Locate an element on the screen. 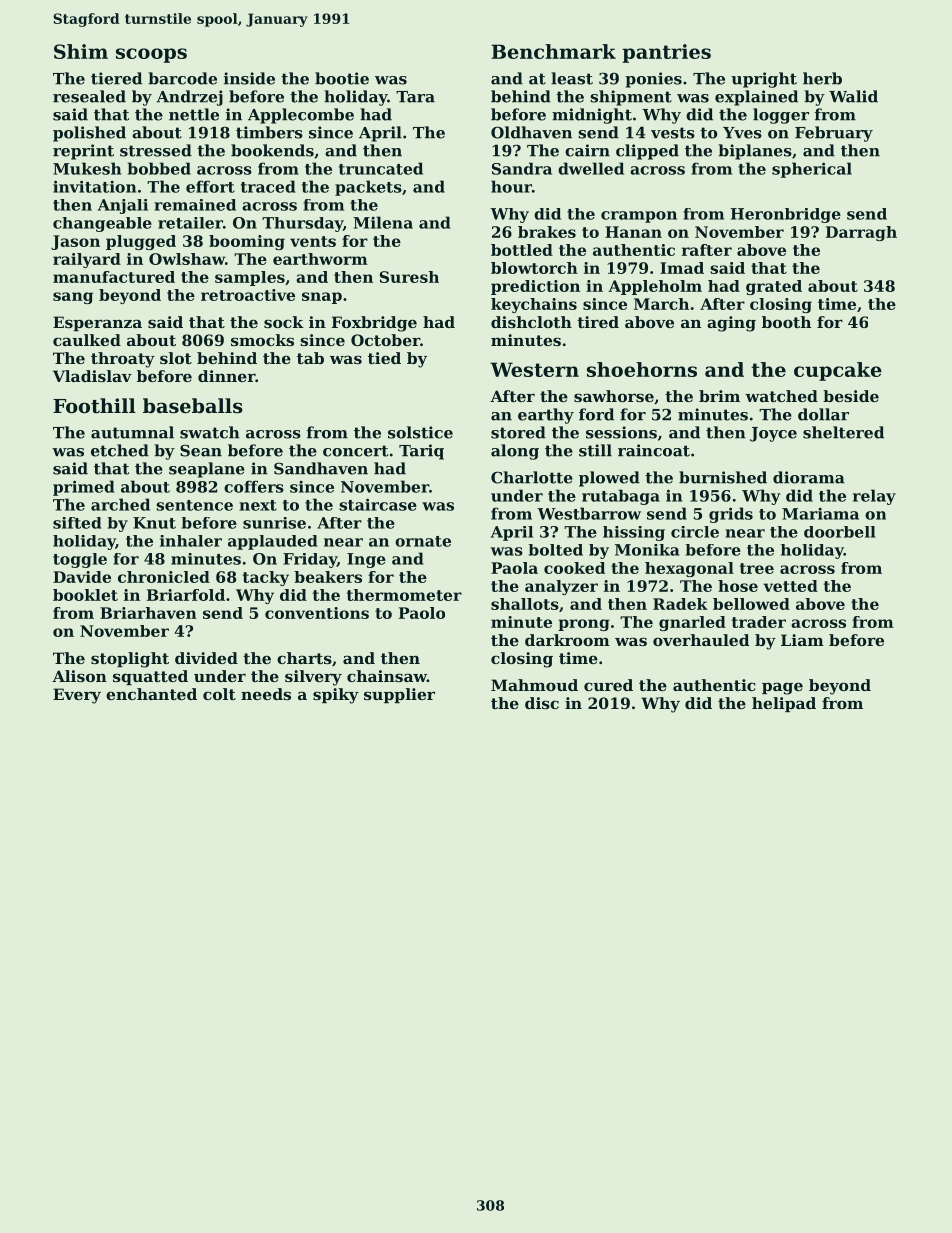 This screenshot has width=952, height=1233. bolted is located at coordinates (556, 550).
